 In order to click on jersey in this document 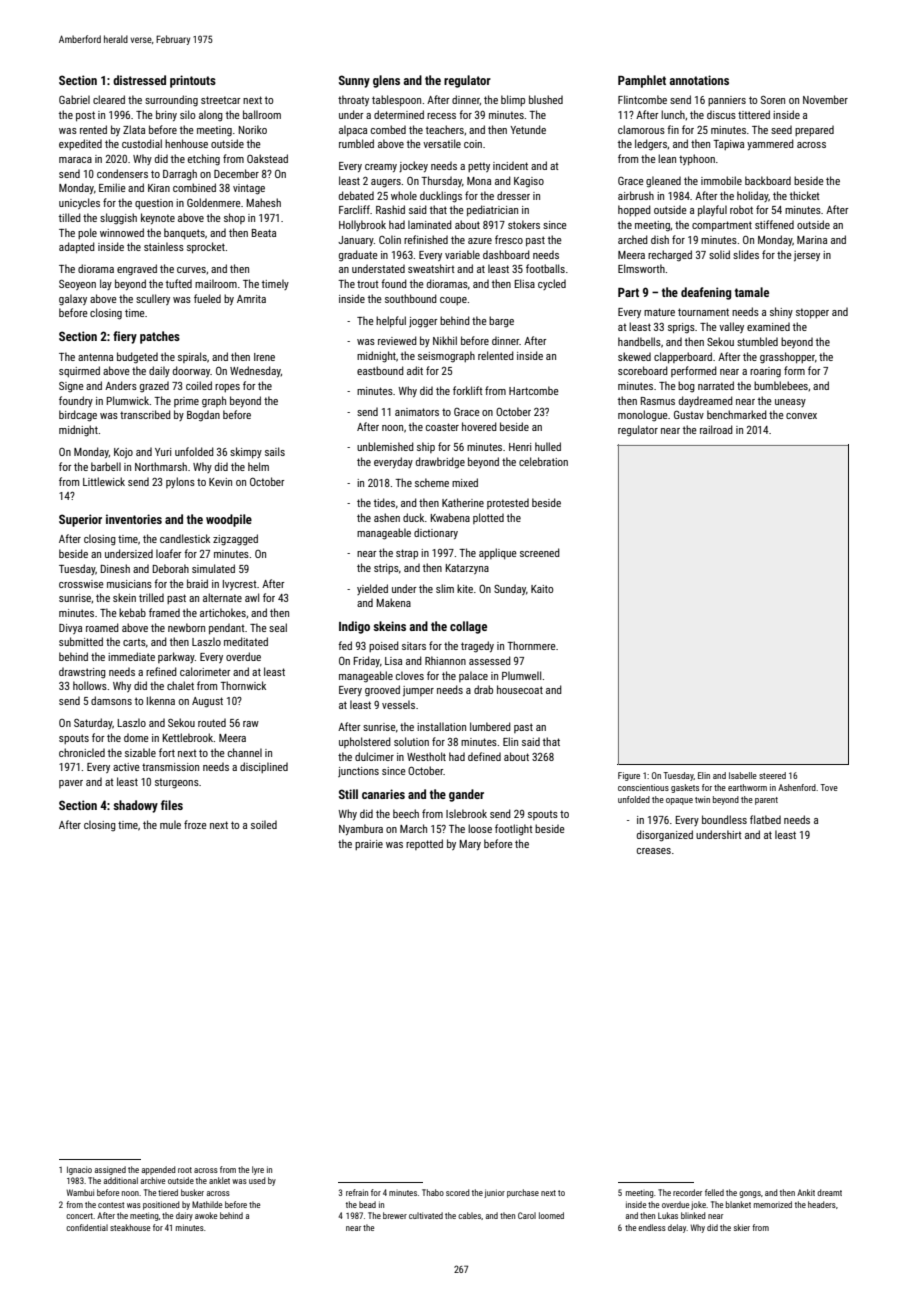, I will do `click(807, 256)`.
